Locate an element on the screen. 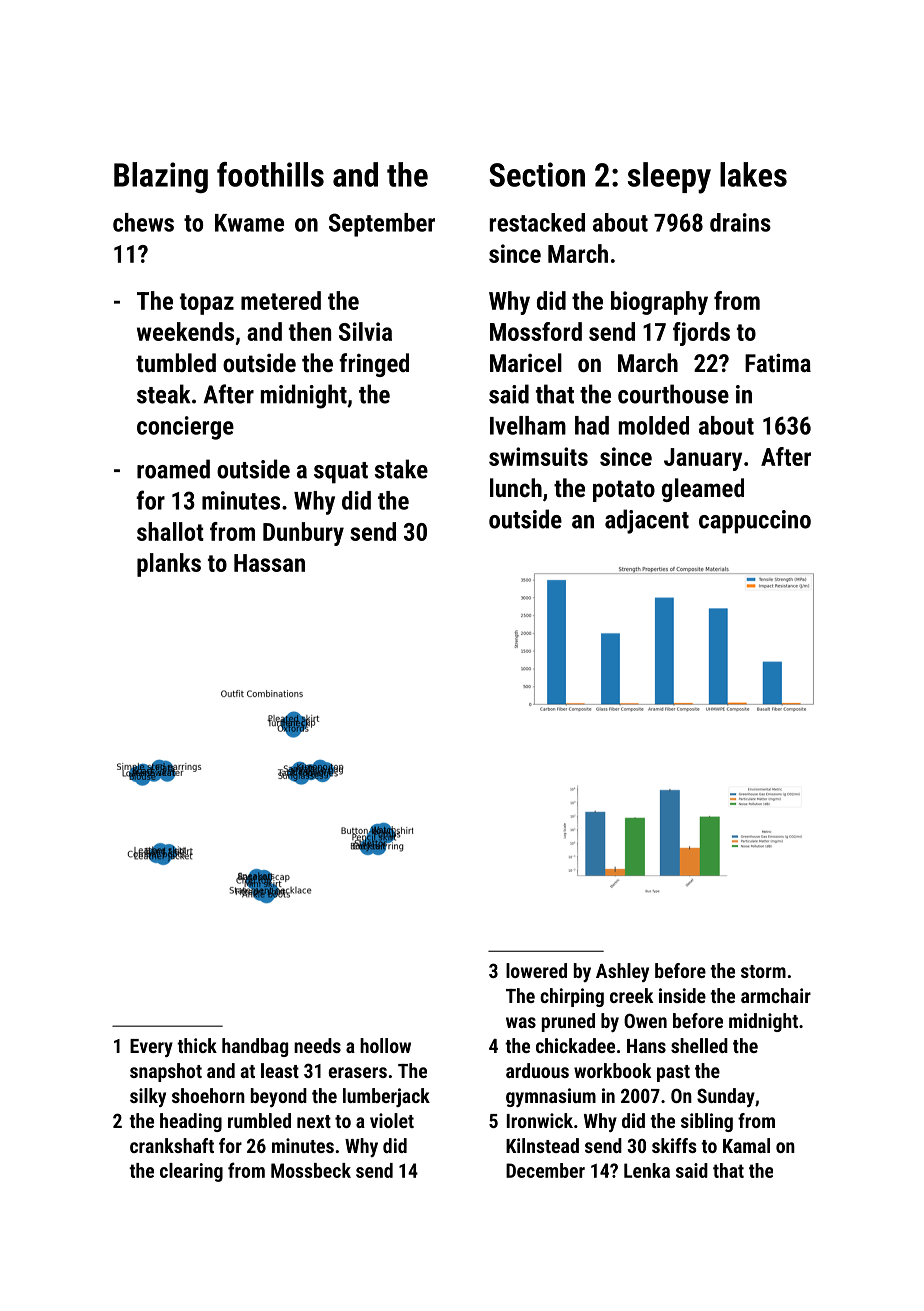  drains is located at coordinates (740, 222).
